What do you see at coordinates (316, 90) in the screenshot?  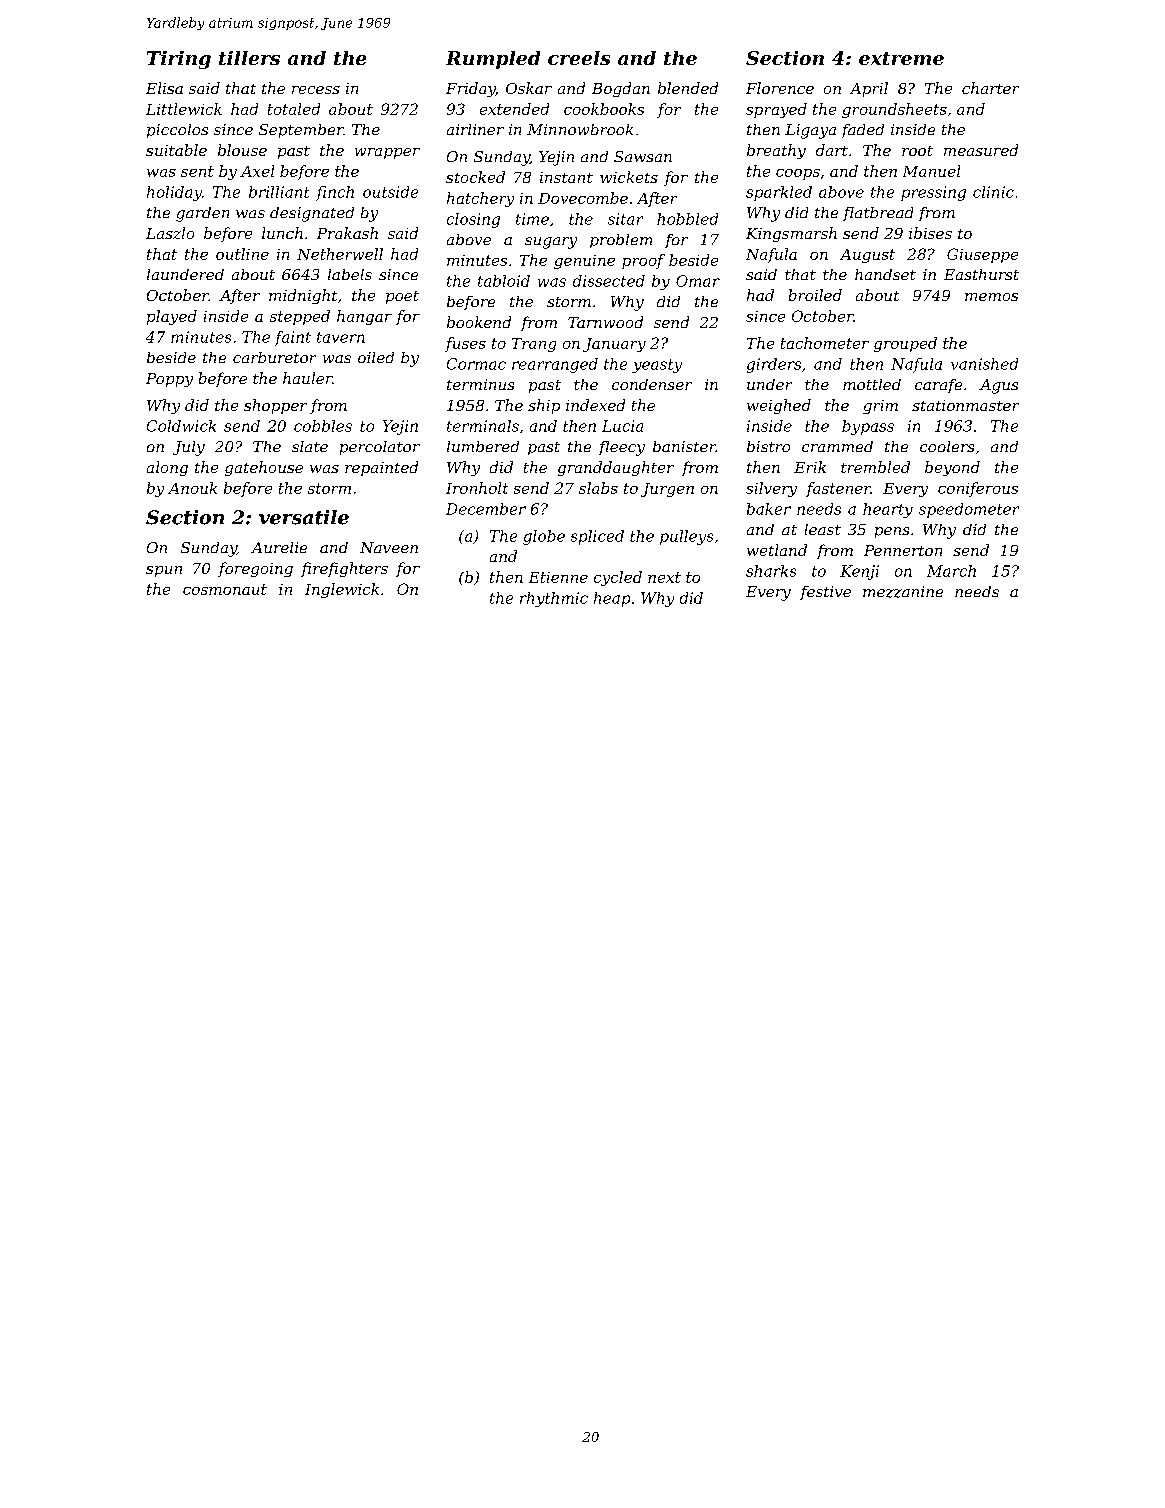 I see `recess` at bounding box center [316, 90].
